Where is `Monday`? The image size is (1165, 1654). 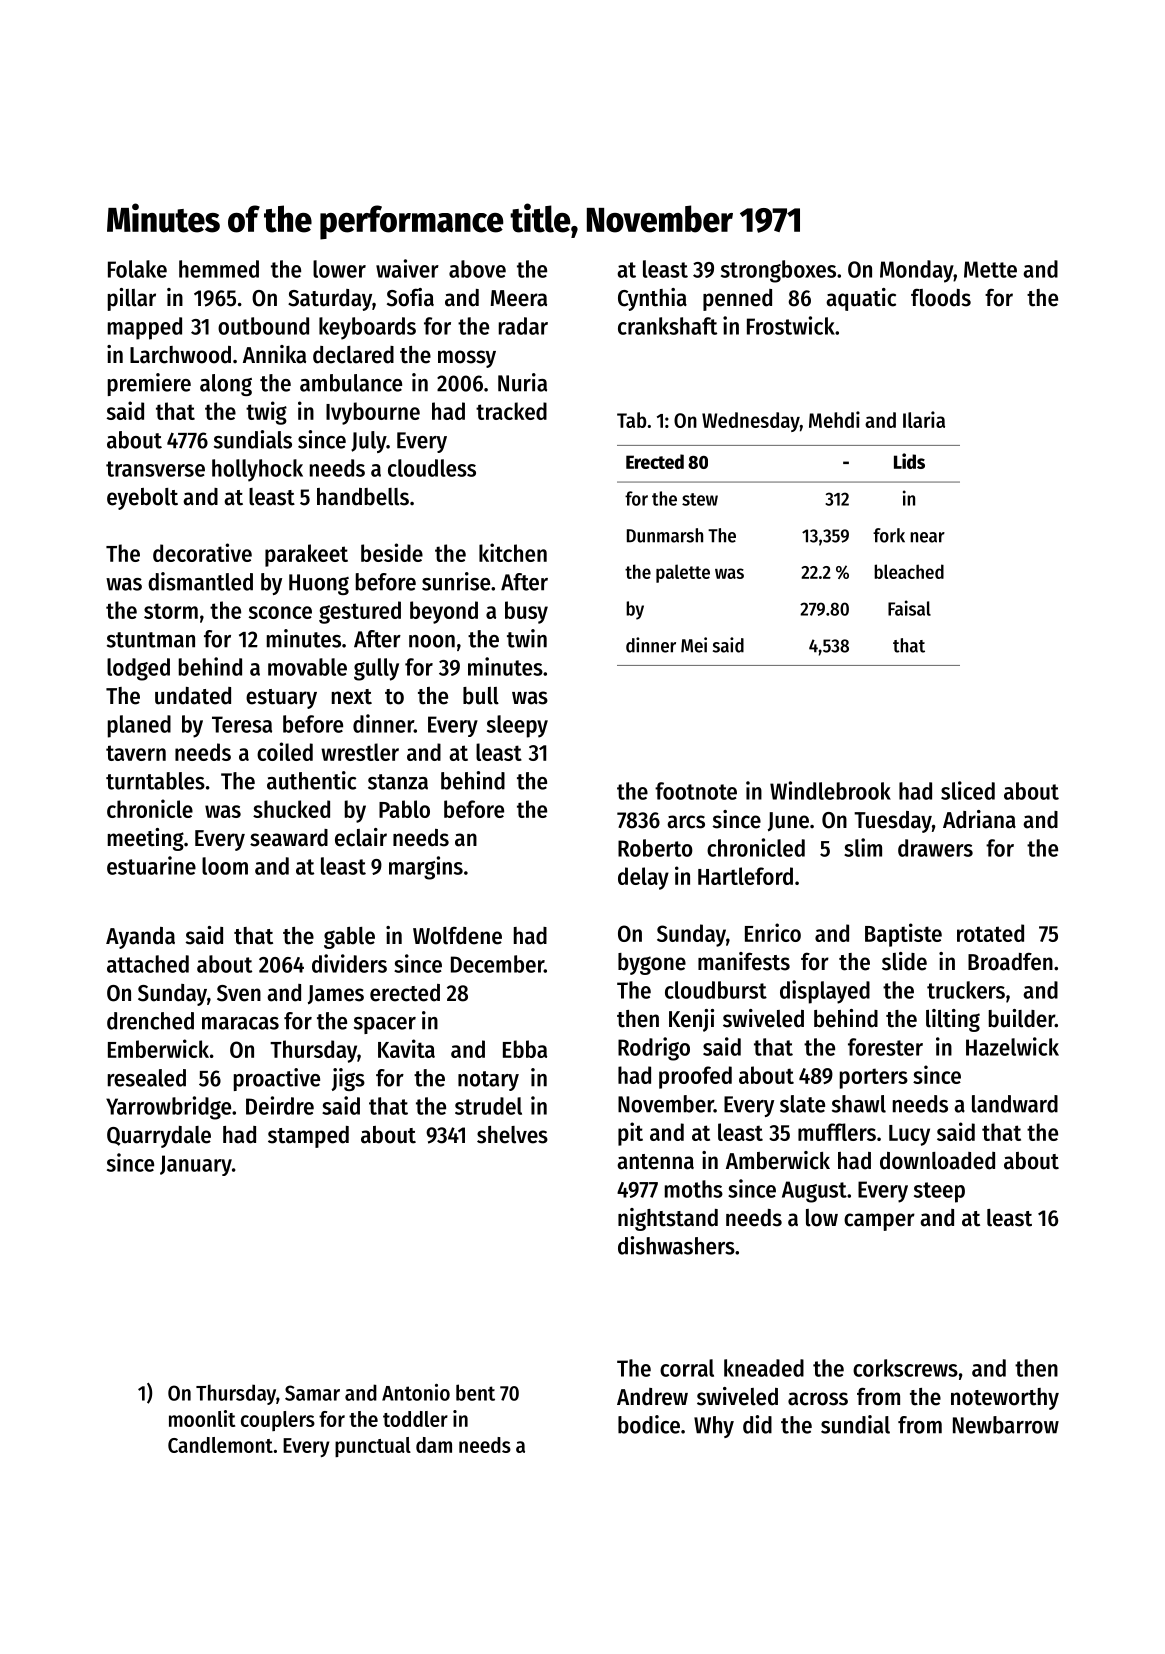 Monday is located at coordinates (917, 271).
